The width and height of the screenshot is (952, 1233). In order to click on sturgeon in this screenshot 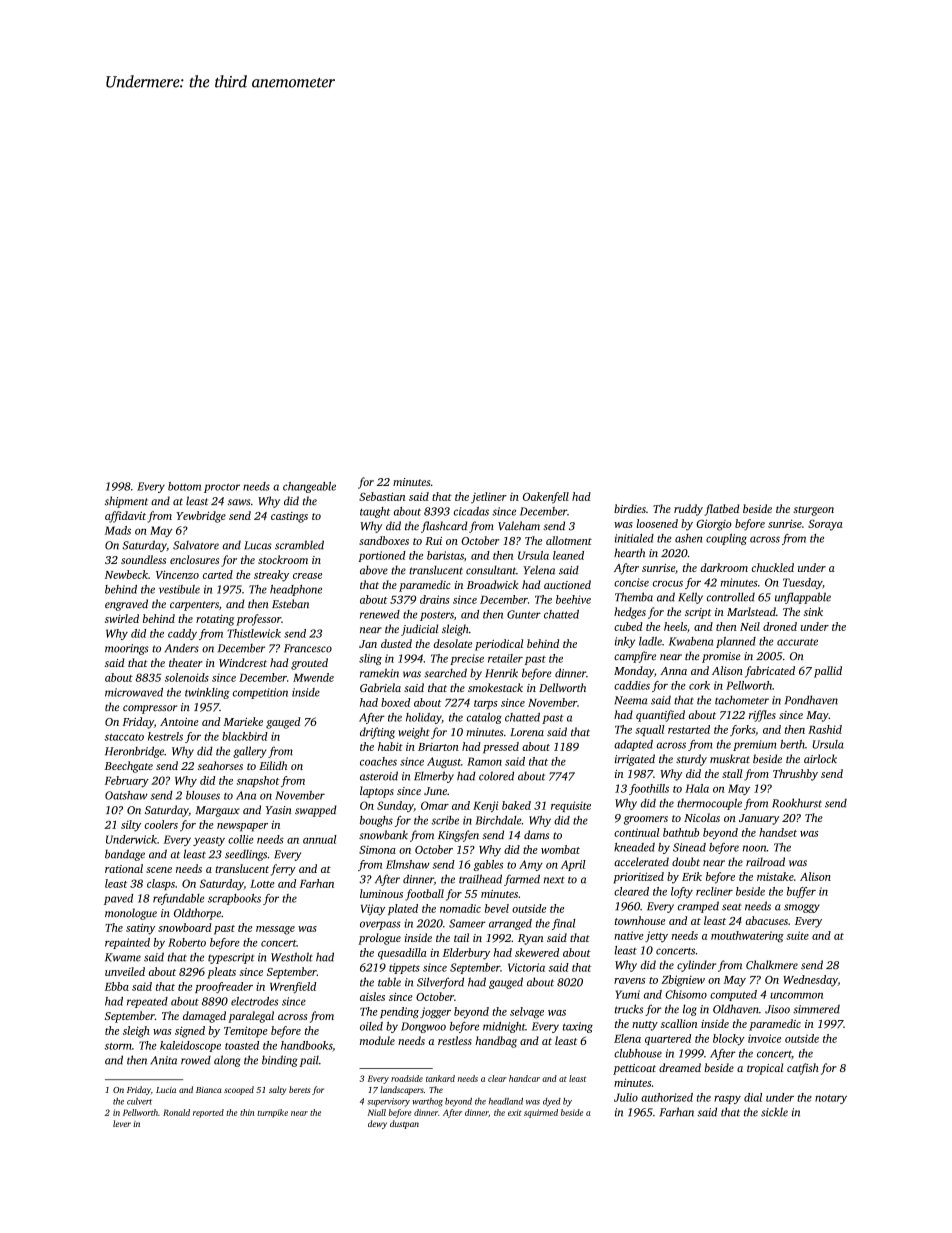, I will do `click(813, 511)`.
